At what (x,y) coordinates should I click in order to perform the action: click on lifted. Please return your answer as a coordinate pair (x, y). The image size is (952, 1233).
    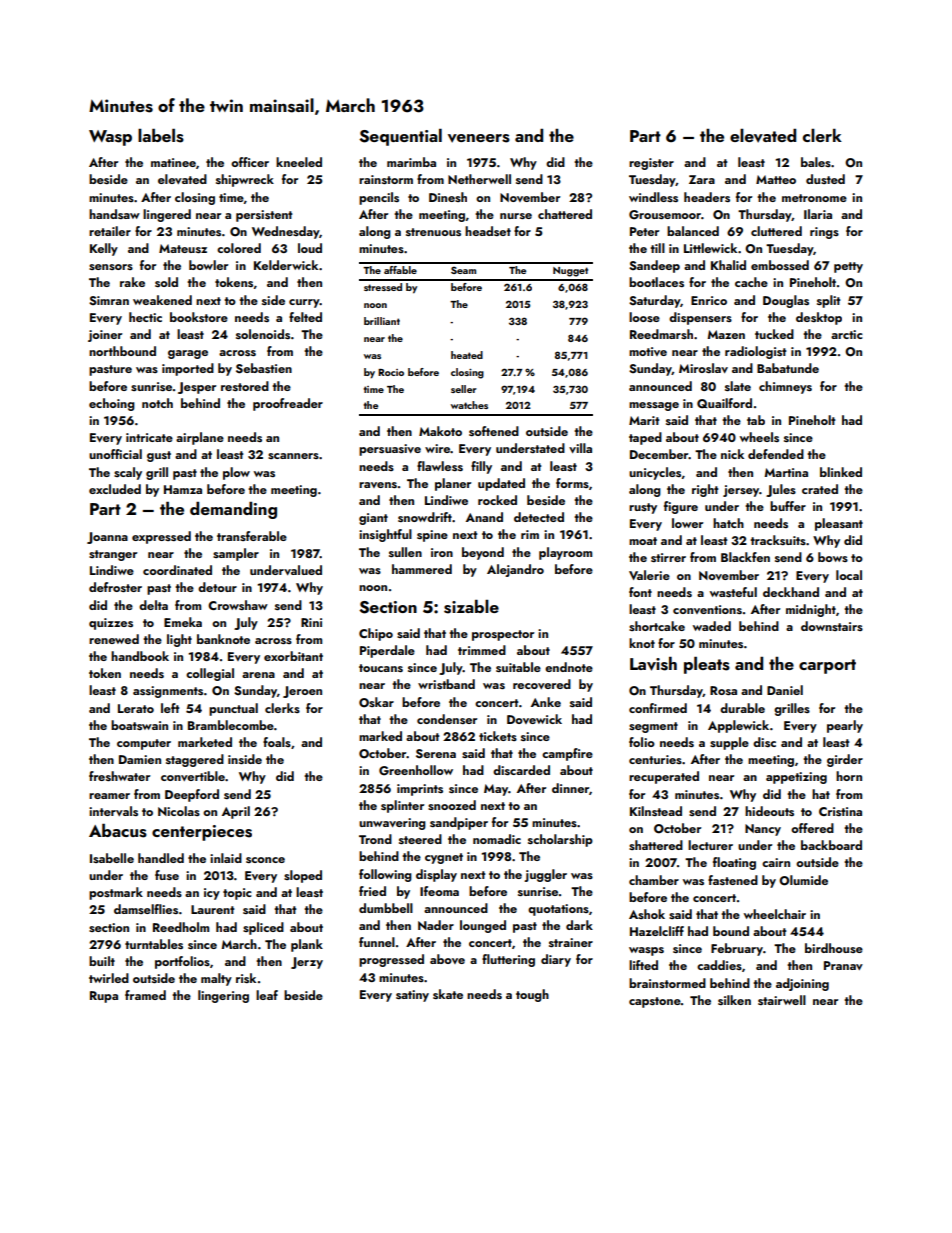
    Looking at the image, I should click on (643, 965).
